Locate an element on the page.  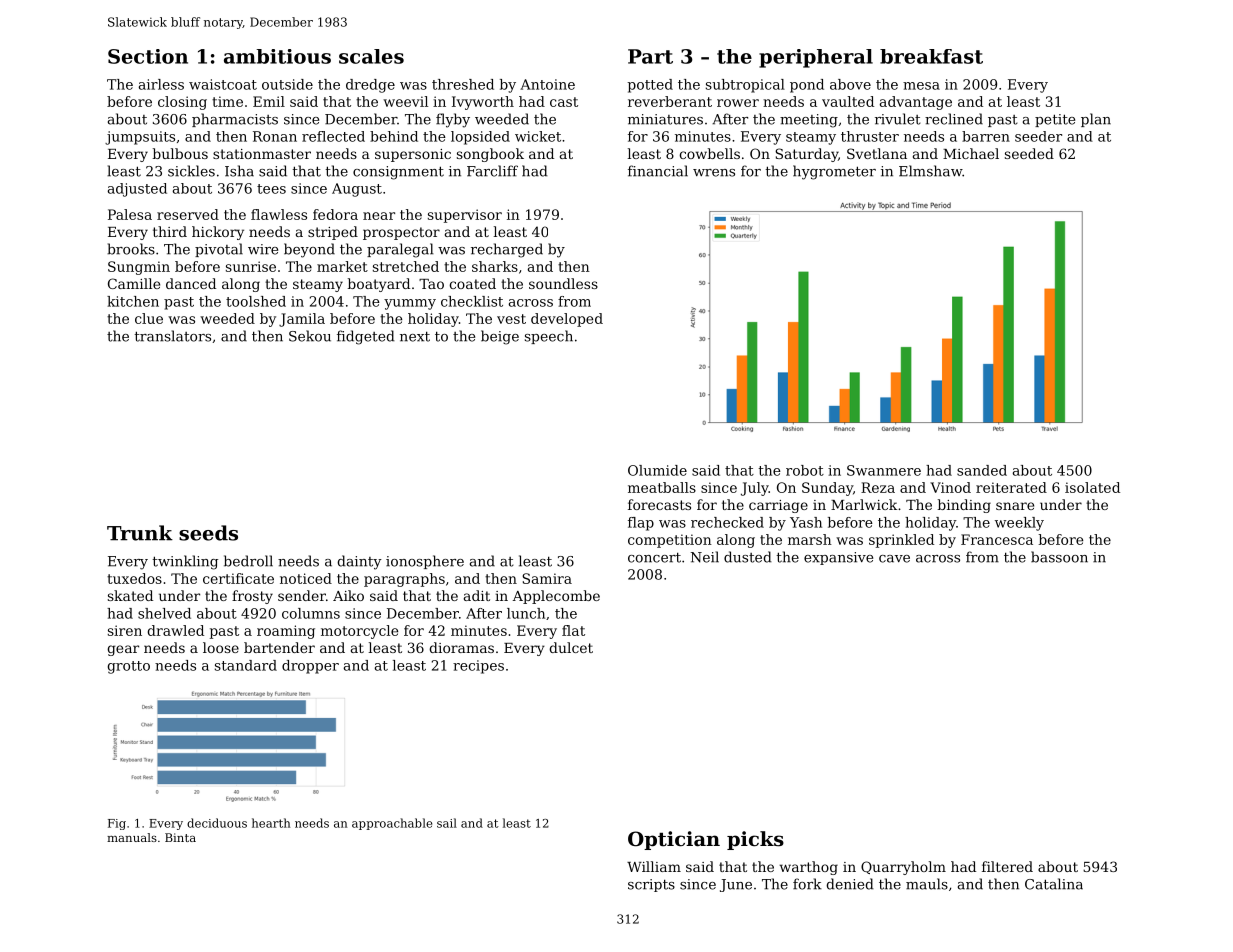
dropper is located at coordinates (310, 667).
